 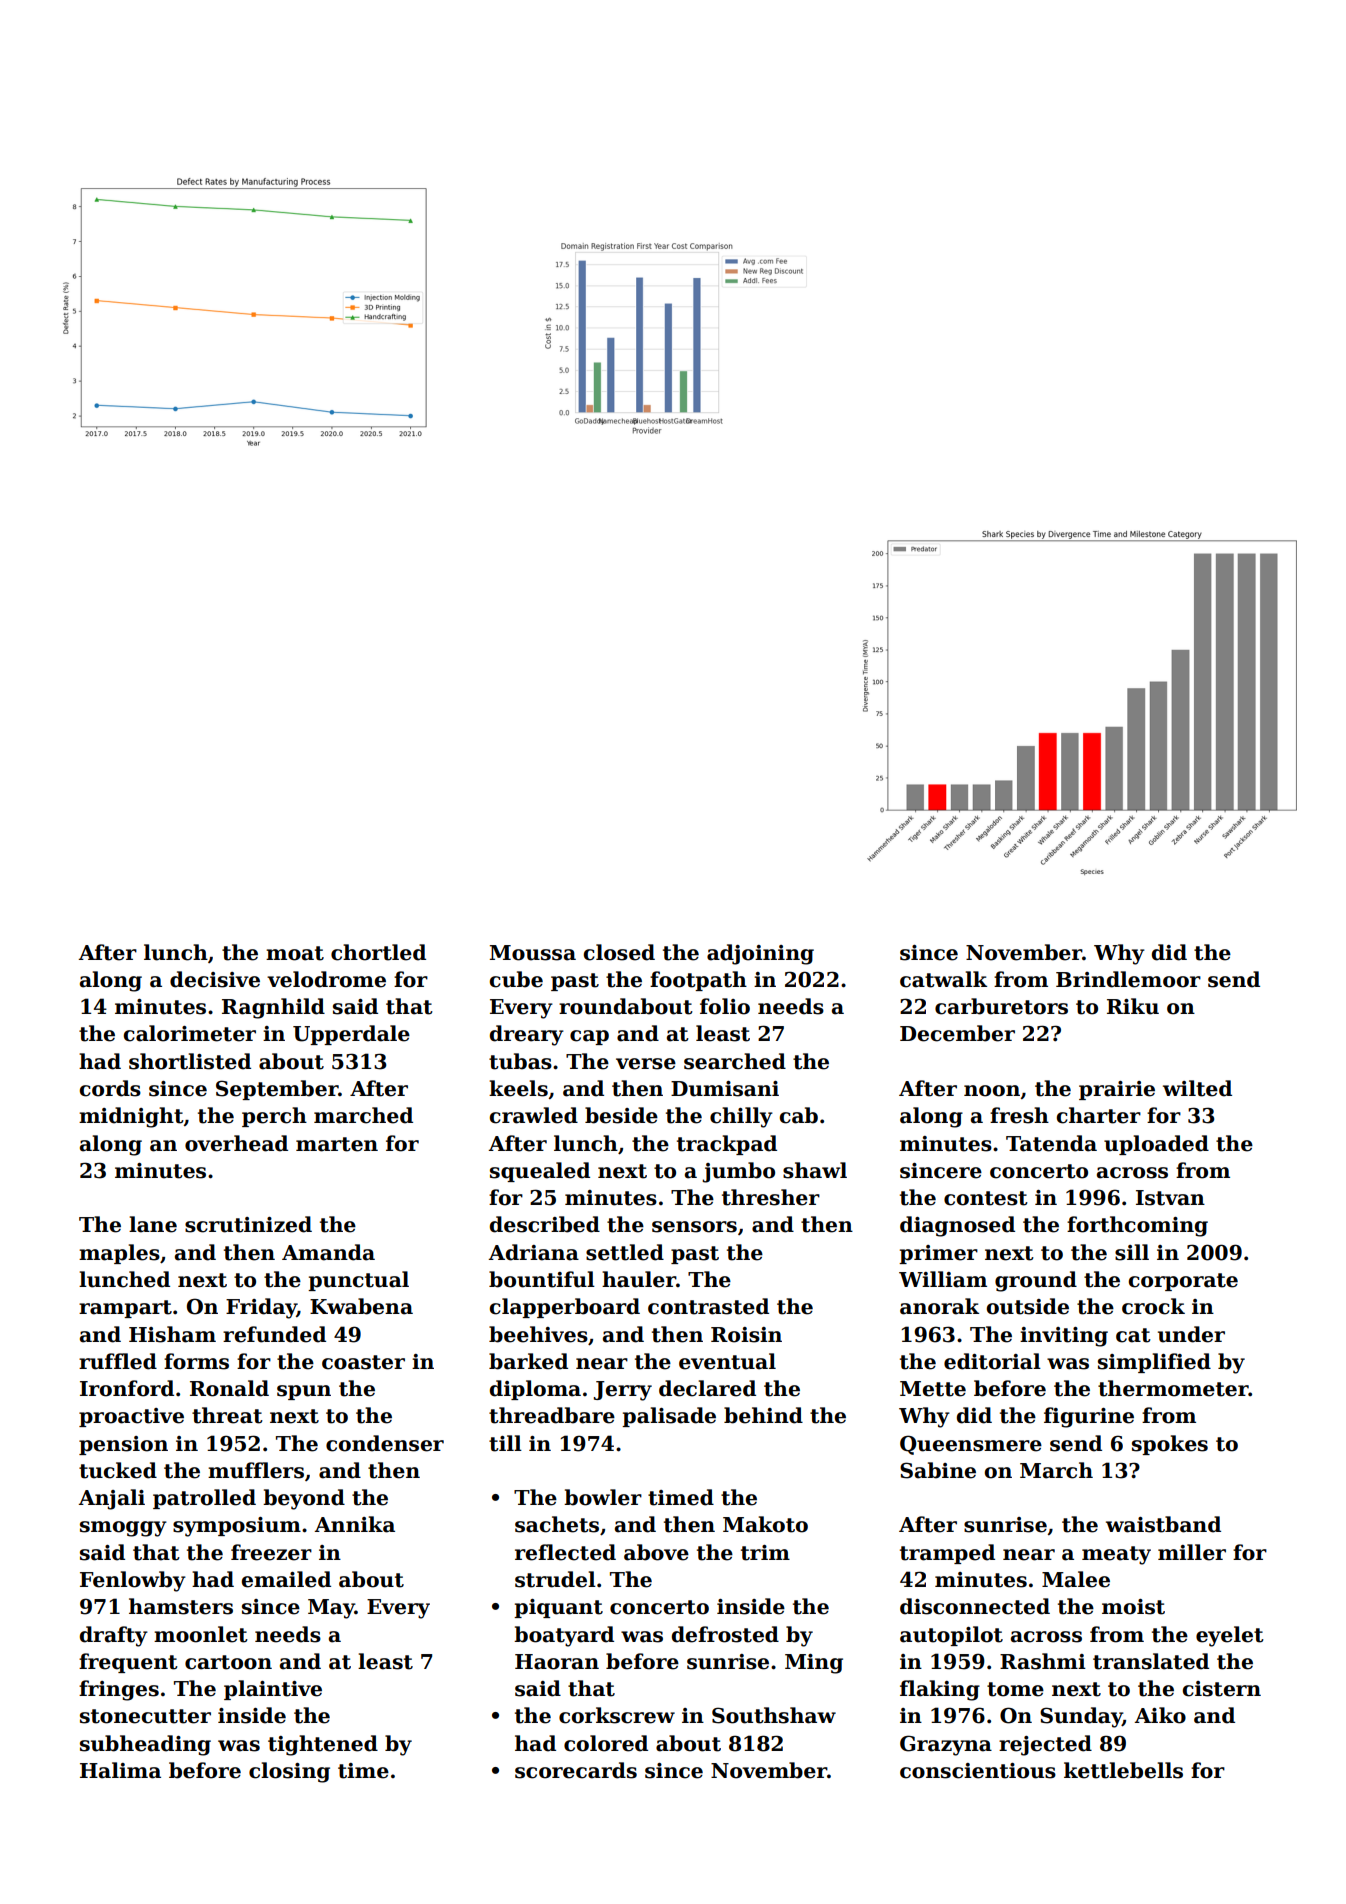 I want to click on miller, so click(x=1192, y=1552).
